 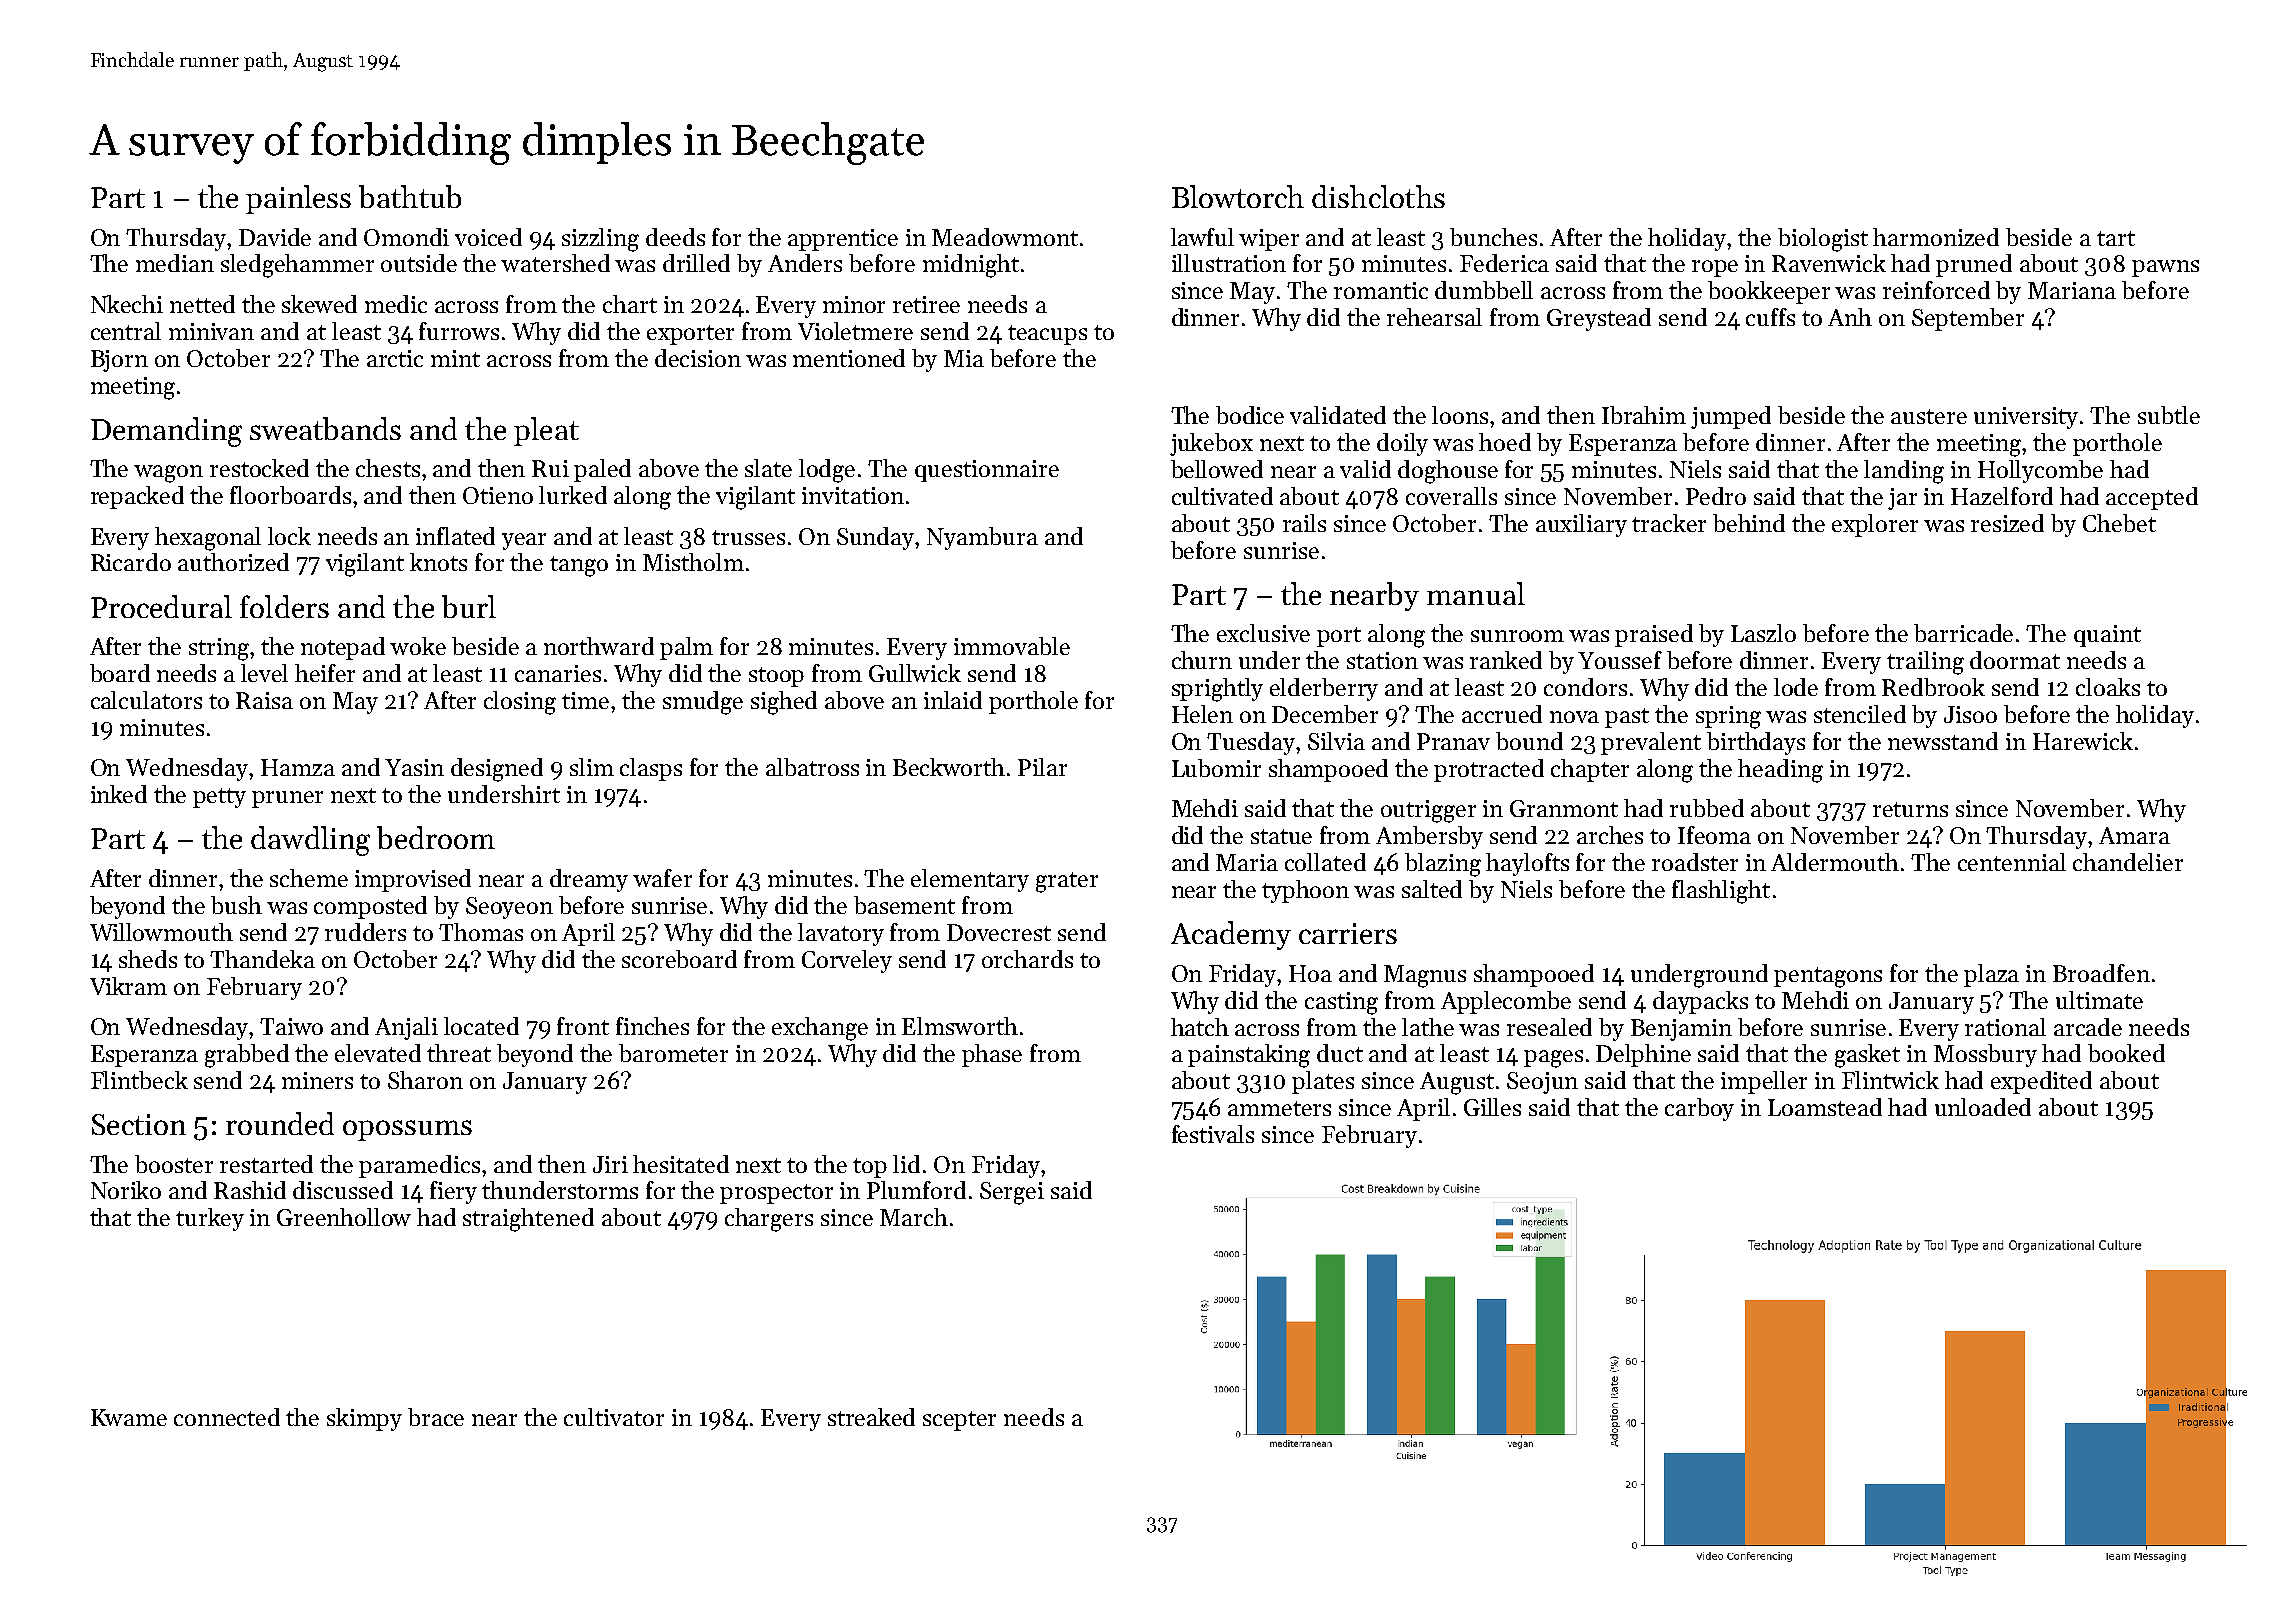 What do you see at coordinates (999, 932) in the page?
I see `Dovecrest` at bounding box center [999, 932].
